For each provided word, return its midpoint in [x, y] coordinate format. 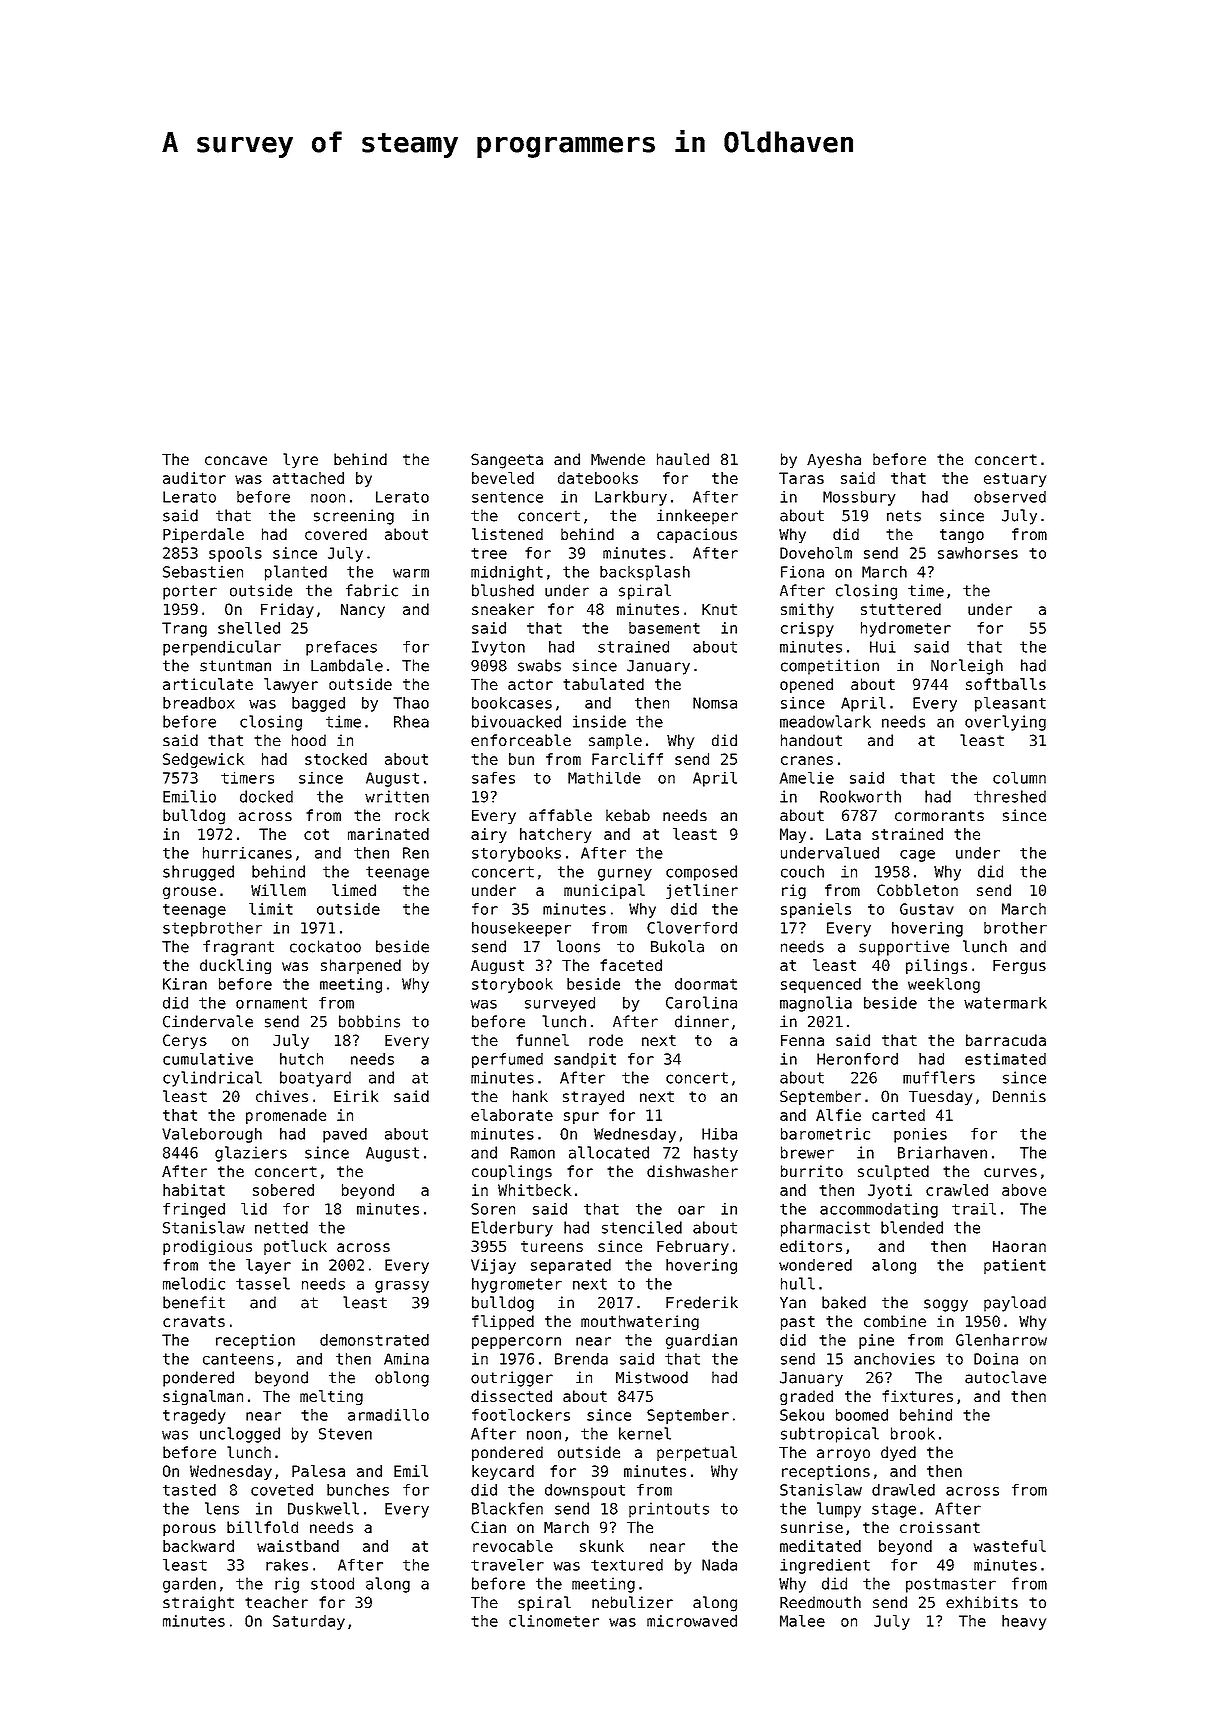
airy [489, 835]
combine [895, 1321]
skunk [602, 1546]
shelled [249, 628]
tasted [189, 1490]
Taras [801, 478]
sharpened [361, 966]
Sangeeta [507, 461]
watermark [1005, 1003]
